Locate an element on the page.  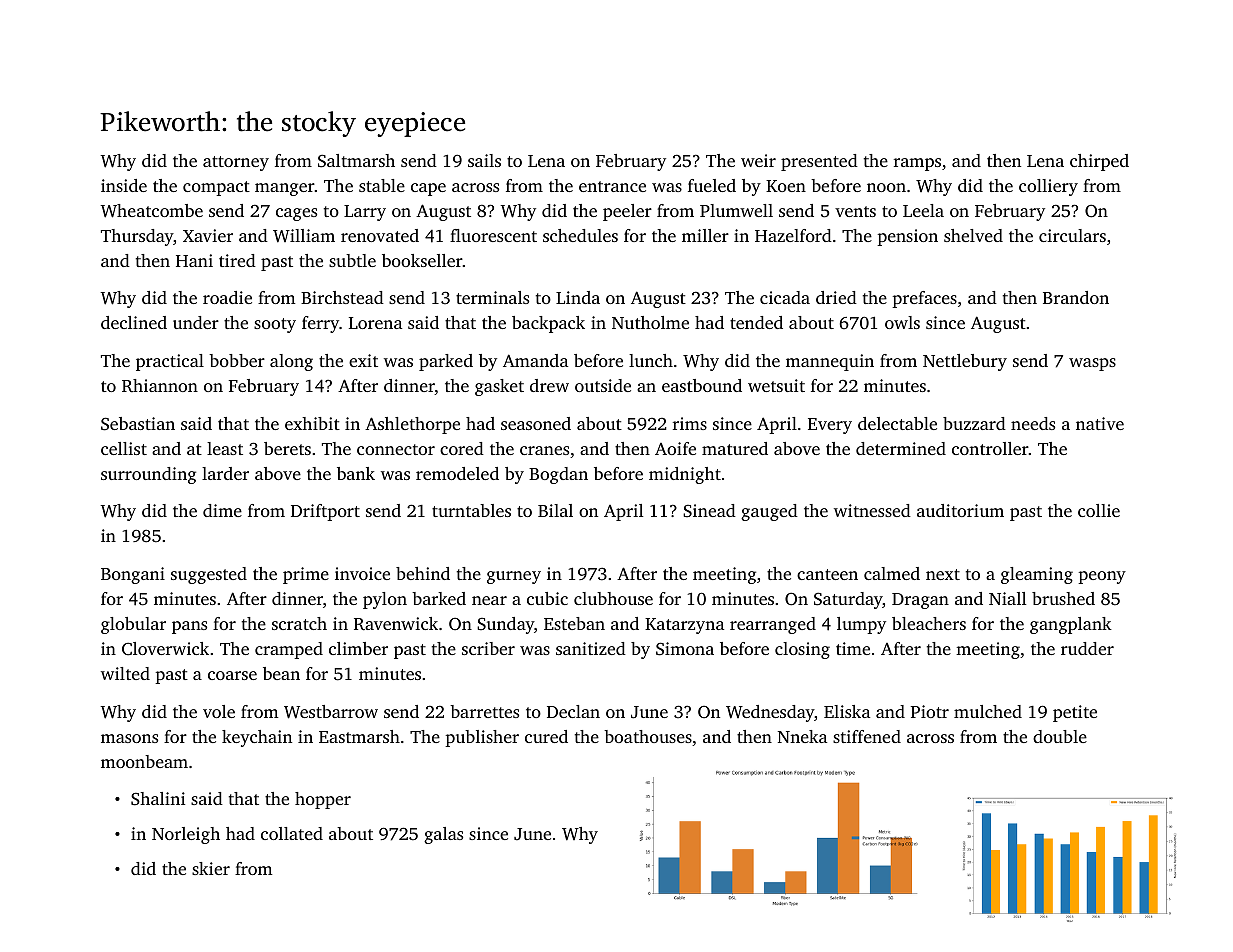
near is located at coordinates (489, 600).
